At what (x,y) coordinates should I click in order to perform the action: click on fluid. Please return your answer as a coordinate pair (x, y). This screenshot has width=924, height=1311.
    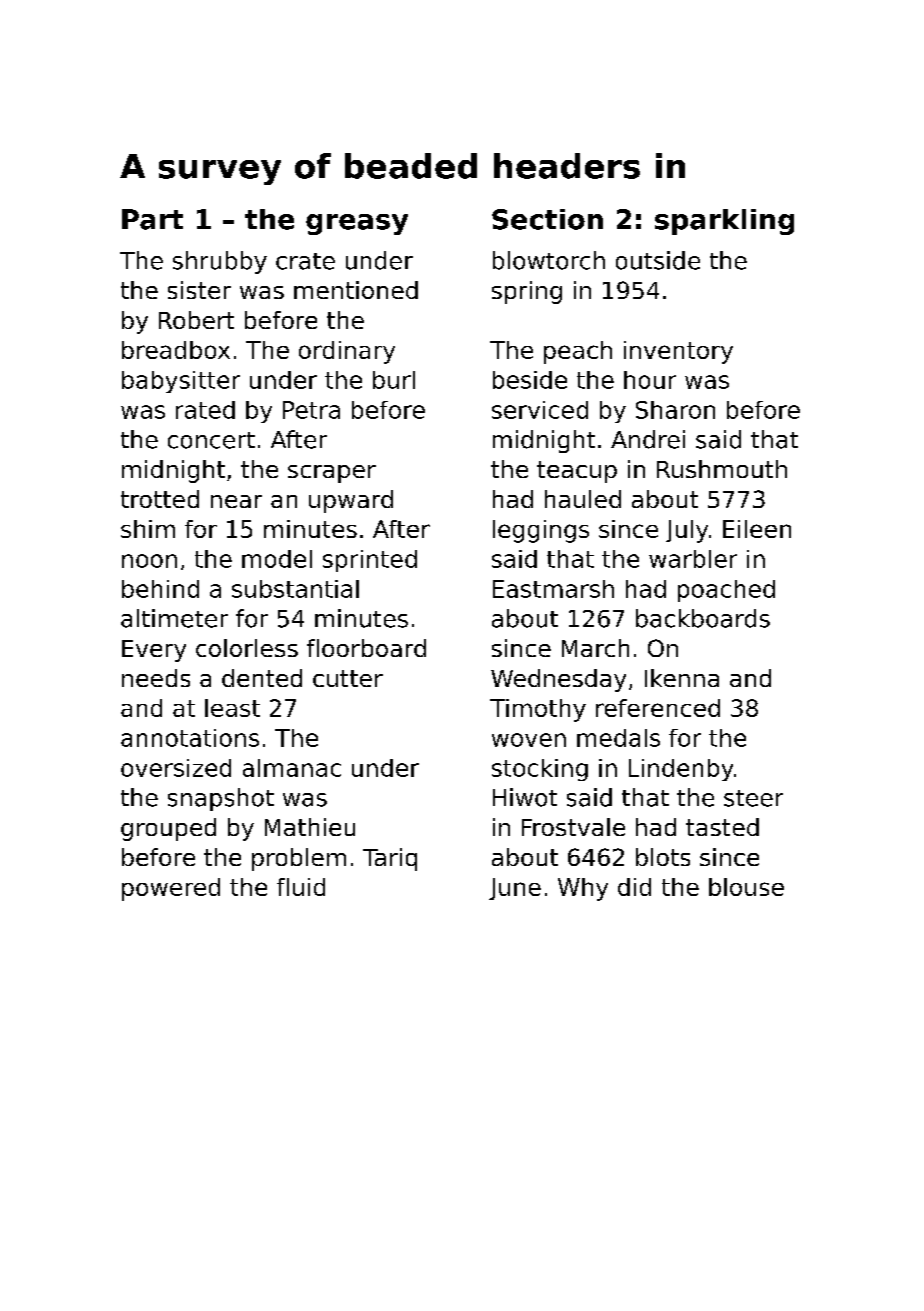
    Looking at the image, I should click on (301, 887).
